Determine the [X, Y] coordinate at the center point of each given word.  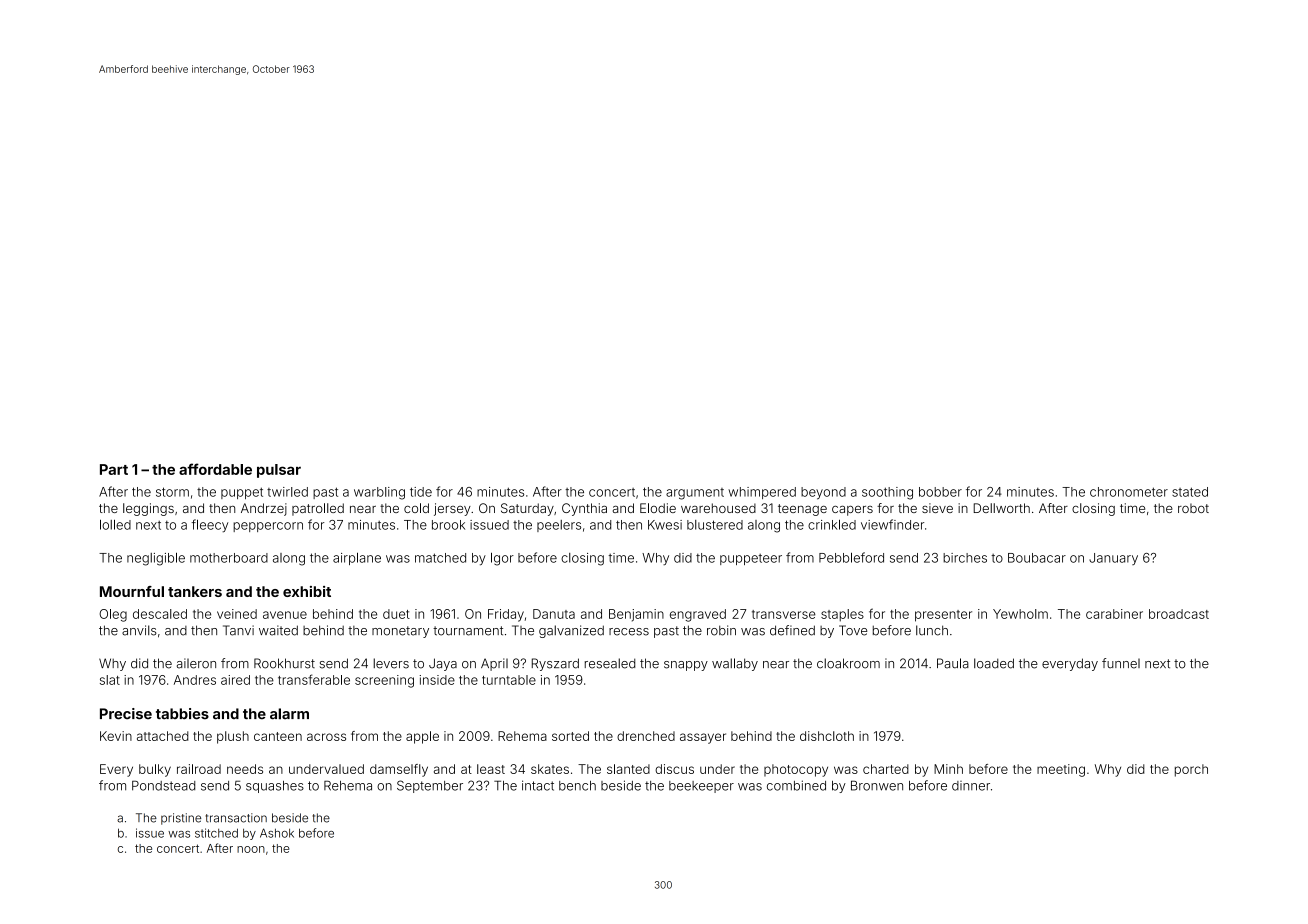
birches [965, 558]
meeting [1061, 770]
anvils [139, 630]
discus [674, 769]
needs [245, 769]
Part [114, 469]
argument [695, 494]
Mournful [132, 591]
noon [251, 849]
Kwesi [665, 525]
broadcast [1179, 614]
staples [842, 615]
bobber [940, 492]
